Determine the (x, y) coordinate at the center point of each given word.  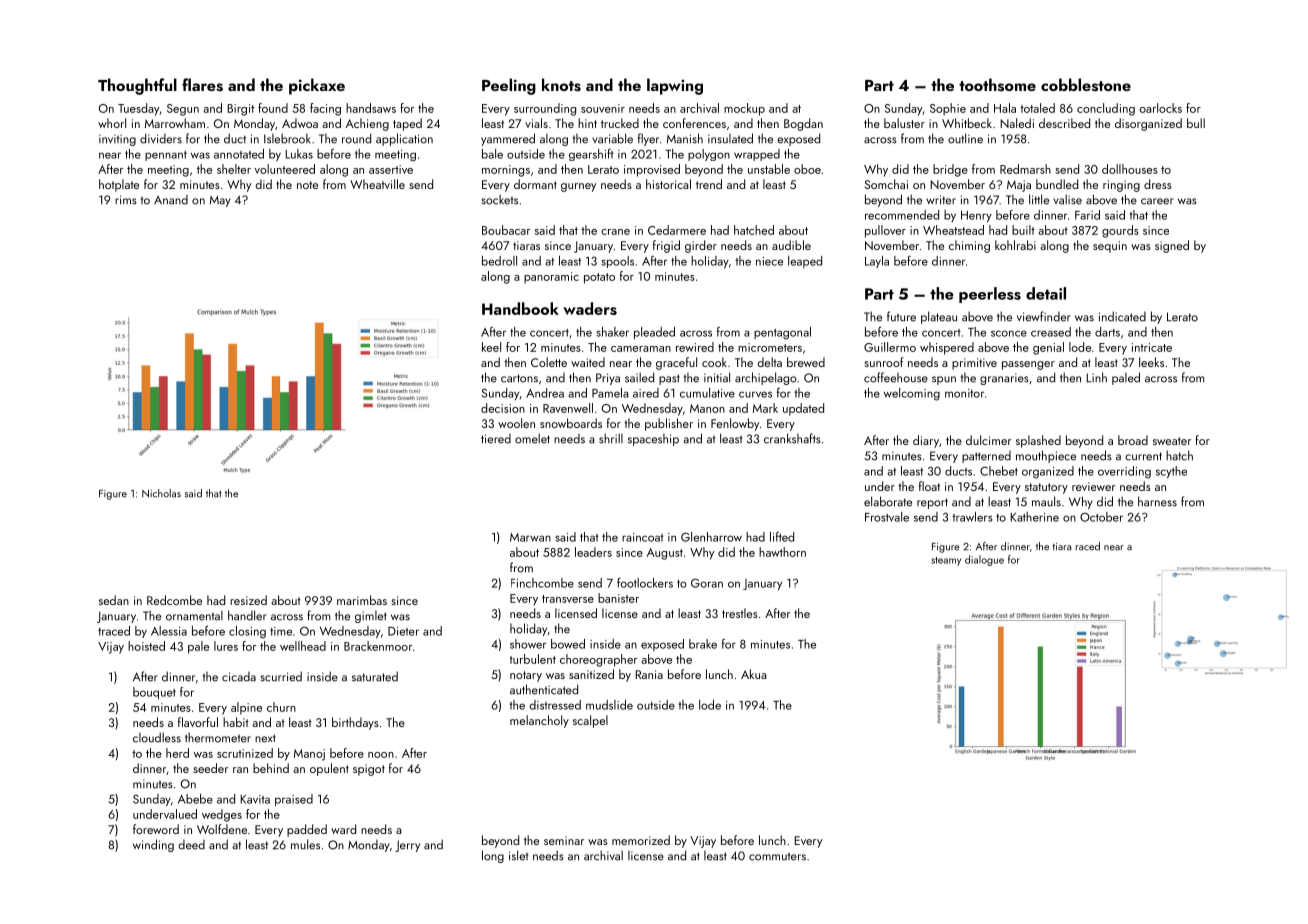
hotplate (119, 185)
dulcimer (988, 440)
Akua (753, 674)
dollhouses (1130, 169)
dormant (535, 184)
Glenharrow (711, 537)
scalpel (590, 721)
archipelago (766, 378)
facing (325, 109)
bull (1196, 123)
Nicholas (161, 493)
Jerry (407, 846)
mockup (744, 109)
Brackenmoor (378, 646)
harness (1157, 501)
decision (503, 408)
